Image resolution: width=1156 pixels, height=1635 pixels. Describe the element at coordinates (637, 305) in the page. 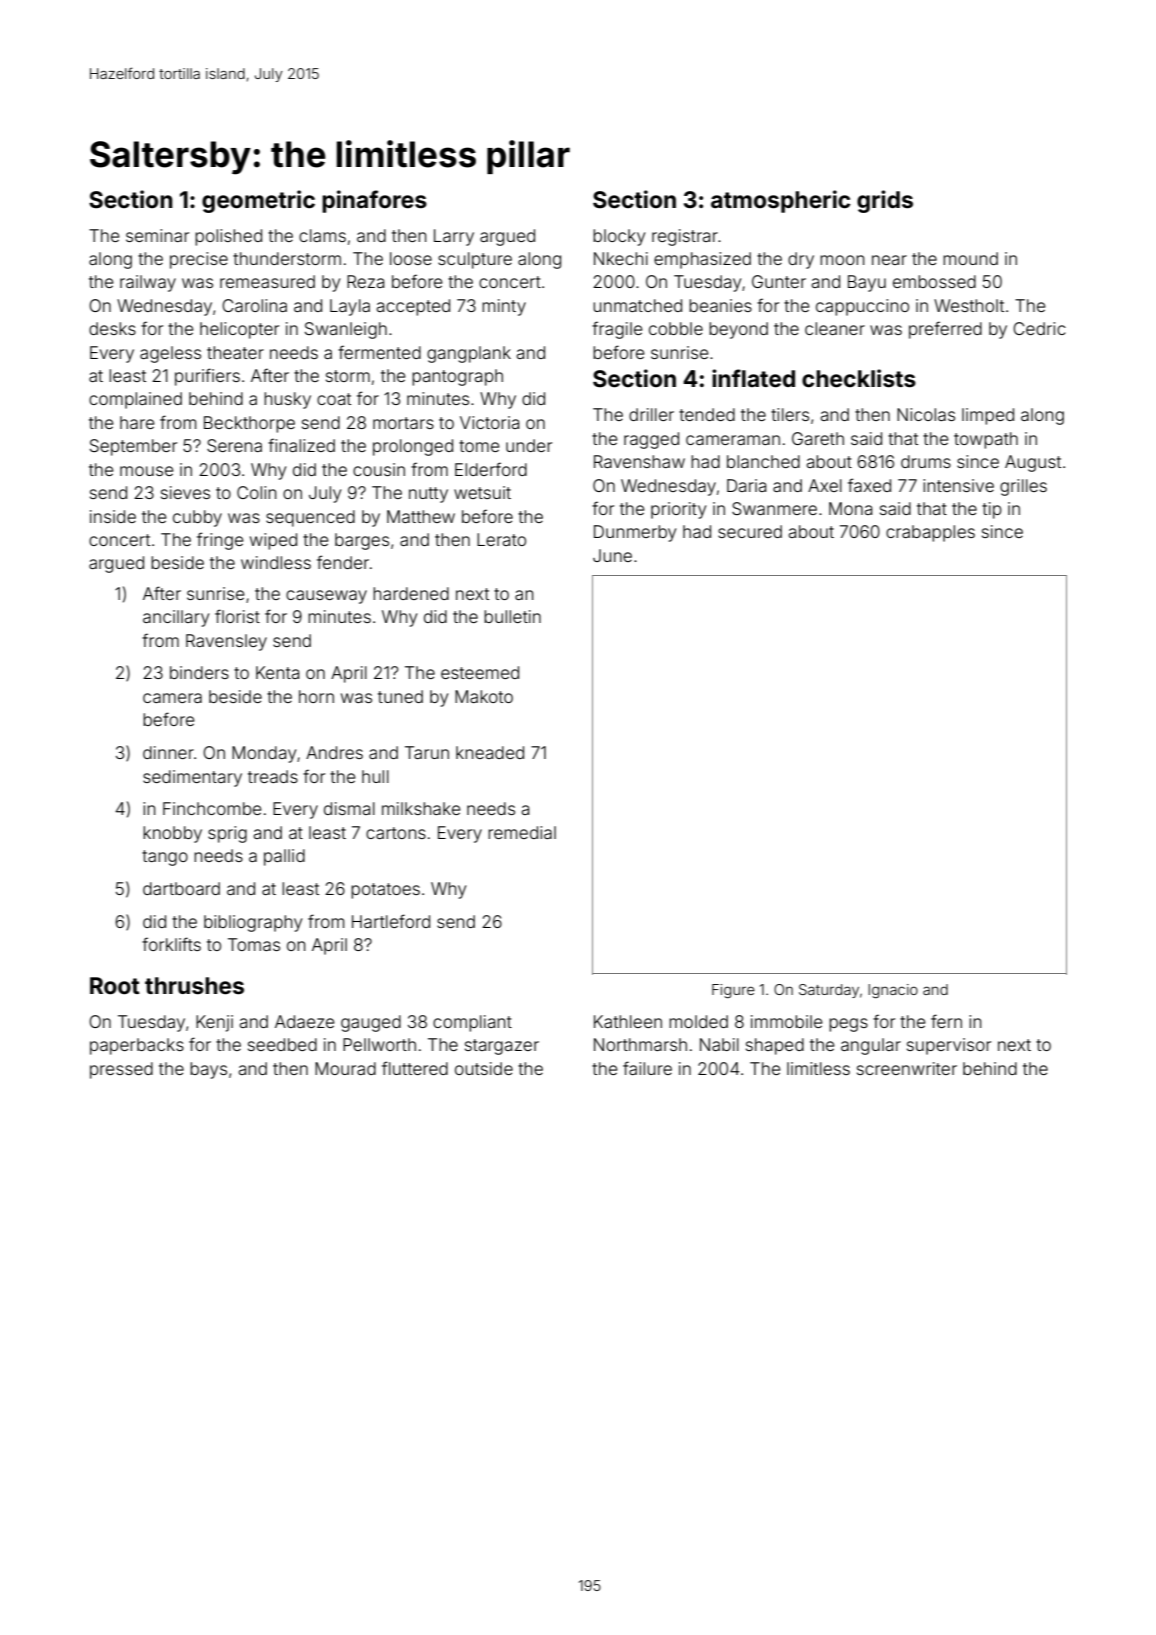

I see `unmatched` at that location.
